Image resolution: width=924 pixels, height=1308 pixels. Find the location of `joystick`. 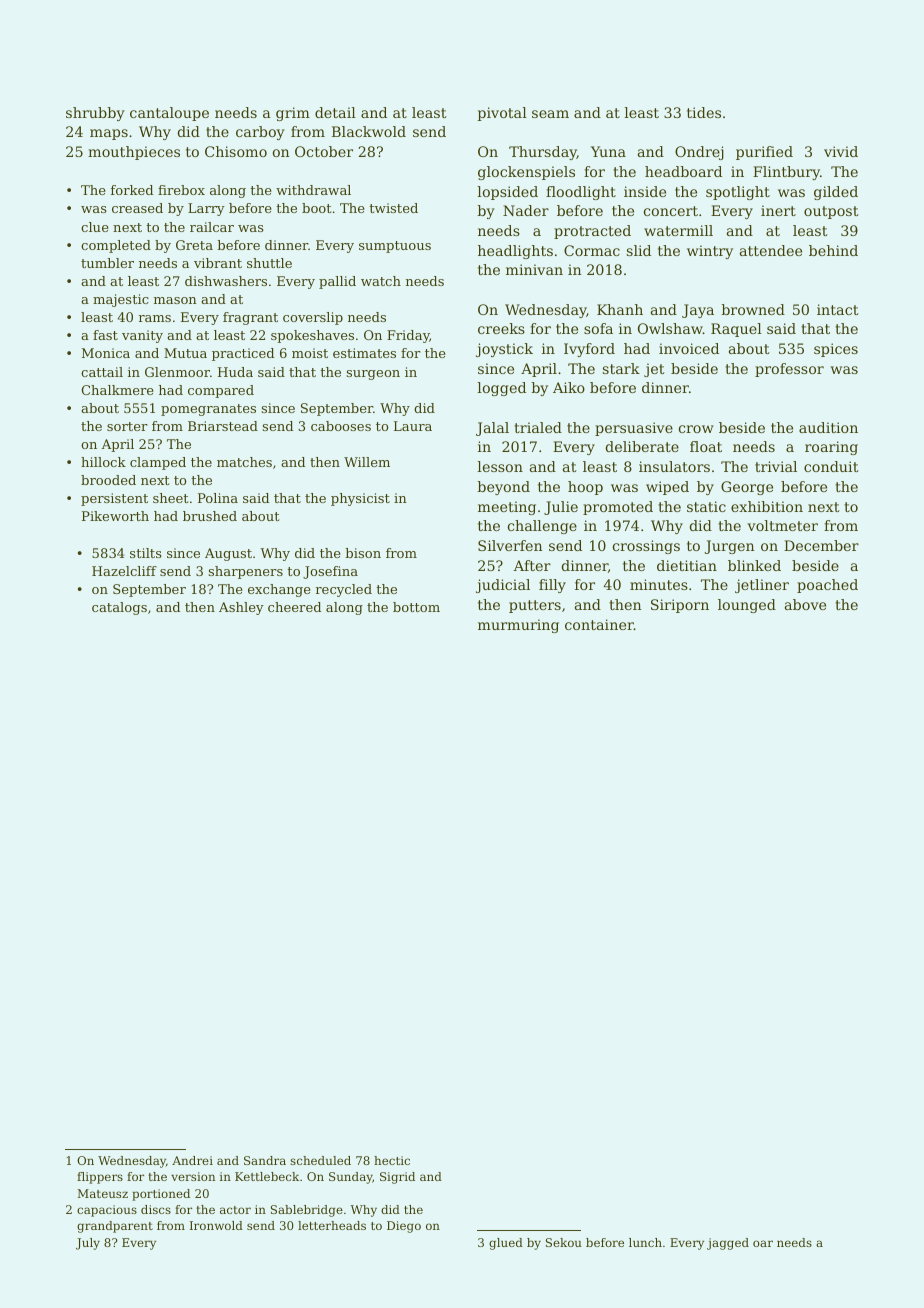

joystick is located at coordinates (504, 350).
